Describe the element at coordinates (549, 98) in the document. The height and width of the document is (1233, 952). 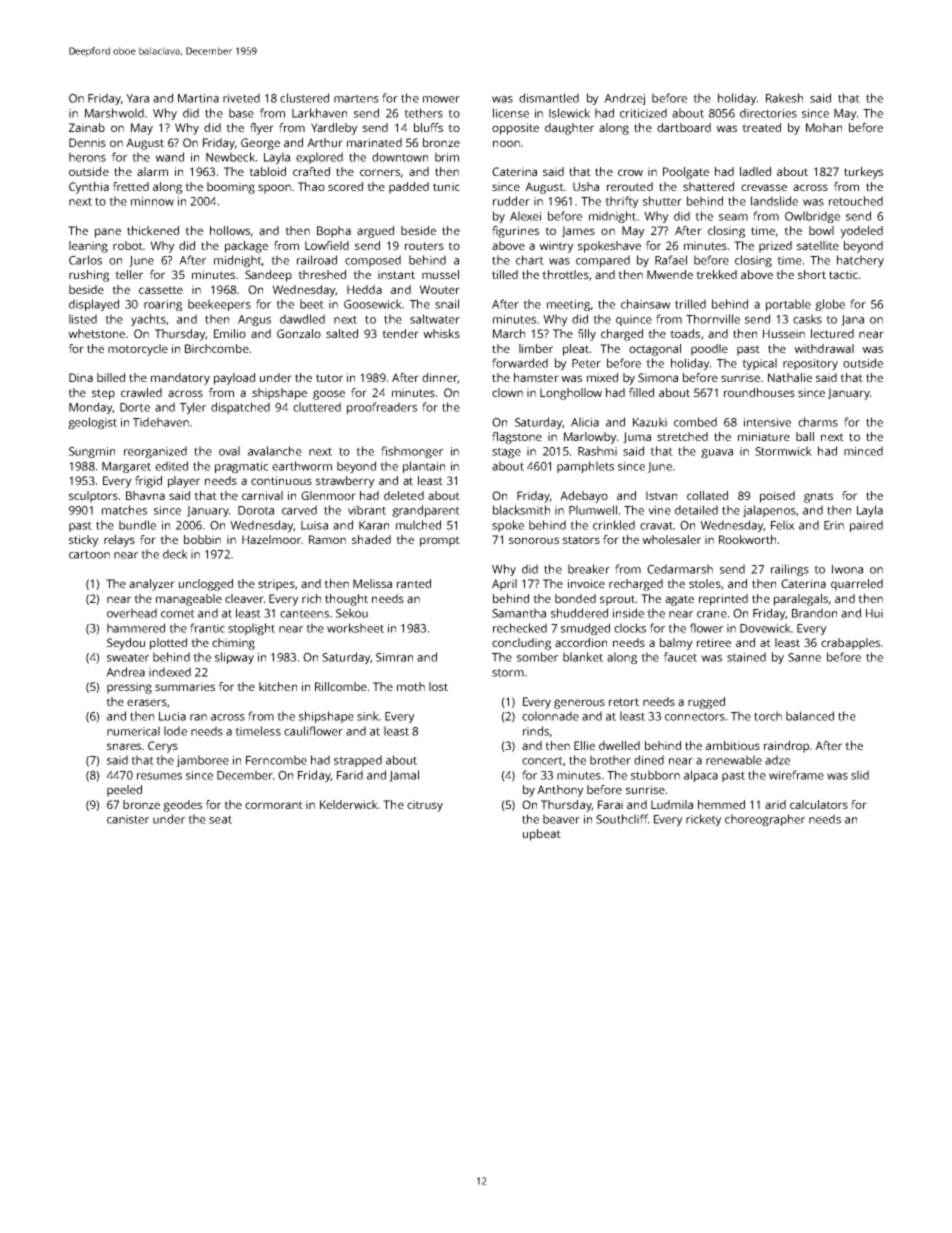
I see `dismantled` at that location.
